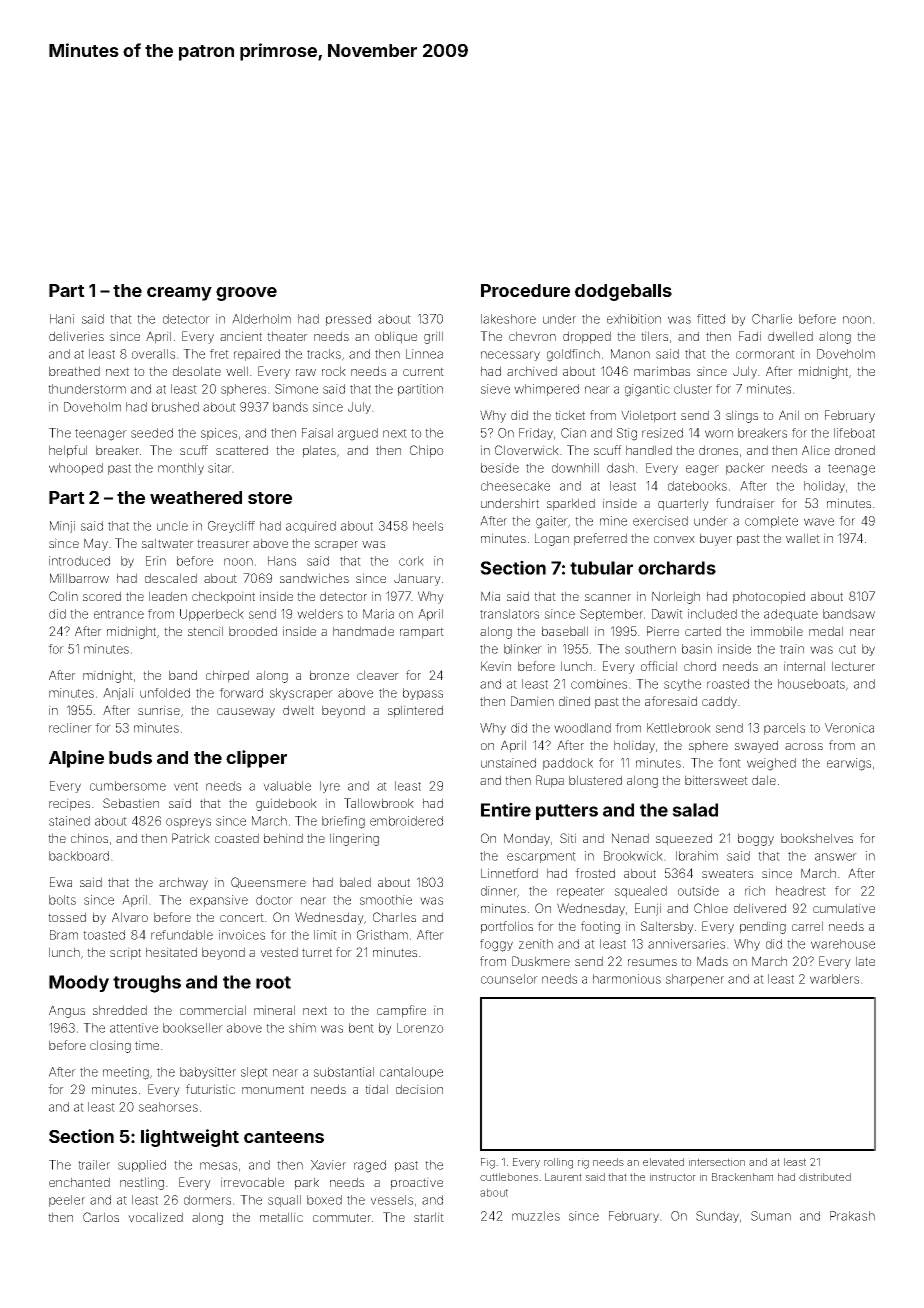 This document has height=1308, width=924. What do you see at coordinates (525, 290) in the document?
I see `Procedure` at bounding box center [525, 290].
